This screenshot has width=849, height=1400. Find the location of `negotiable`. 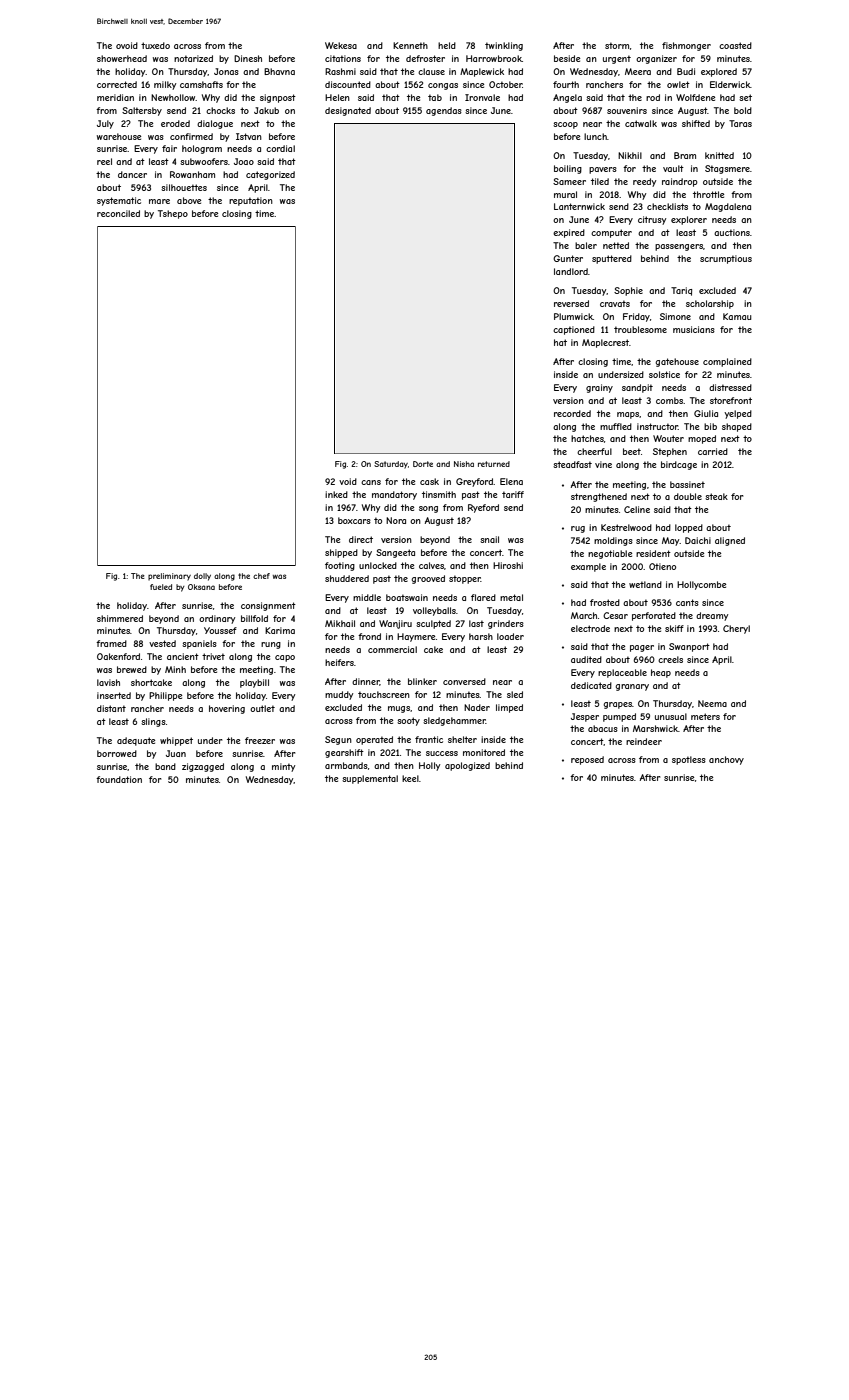

negotiable is located at coordinates (610, 554).
